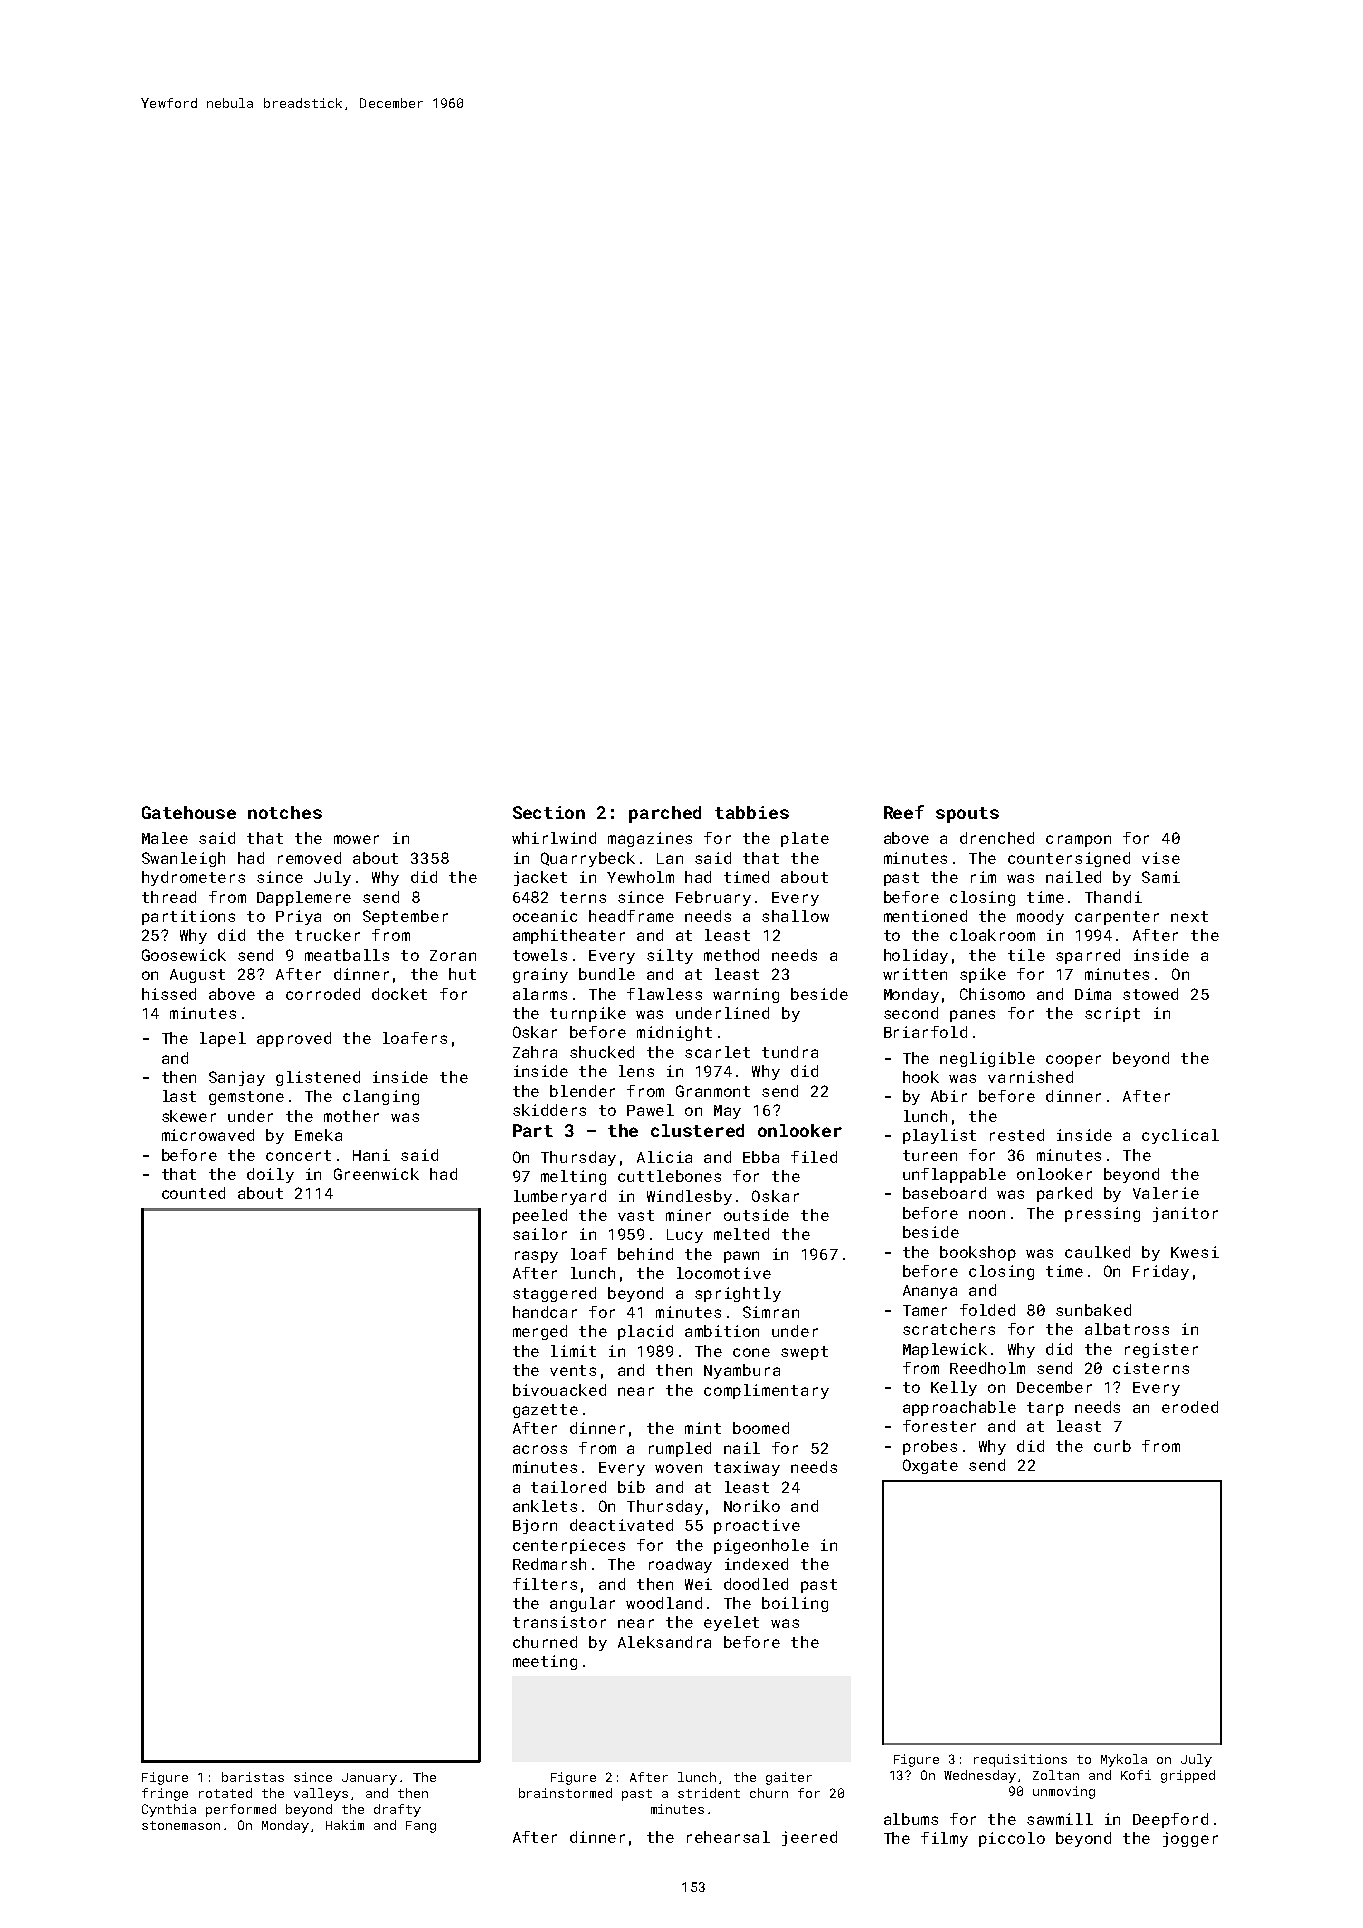  What do you see at coordinates (1064, 1194) in the document?
I see `parked` at bounding box center [1064, 1194].
